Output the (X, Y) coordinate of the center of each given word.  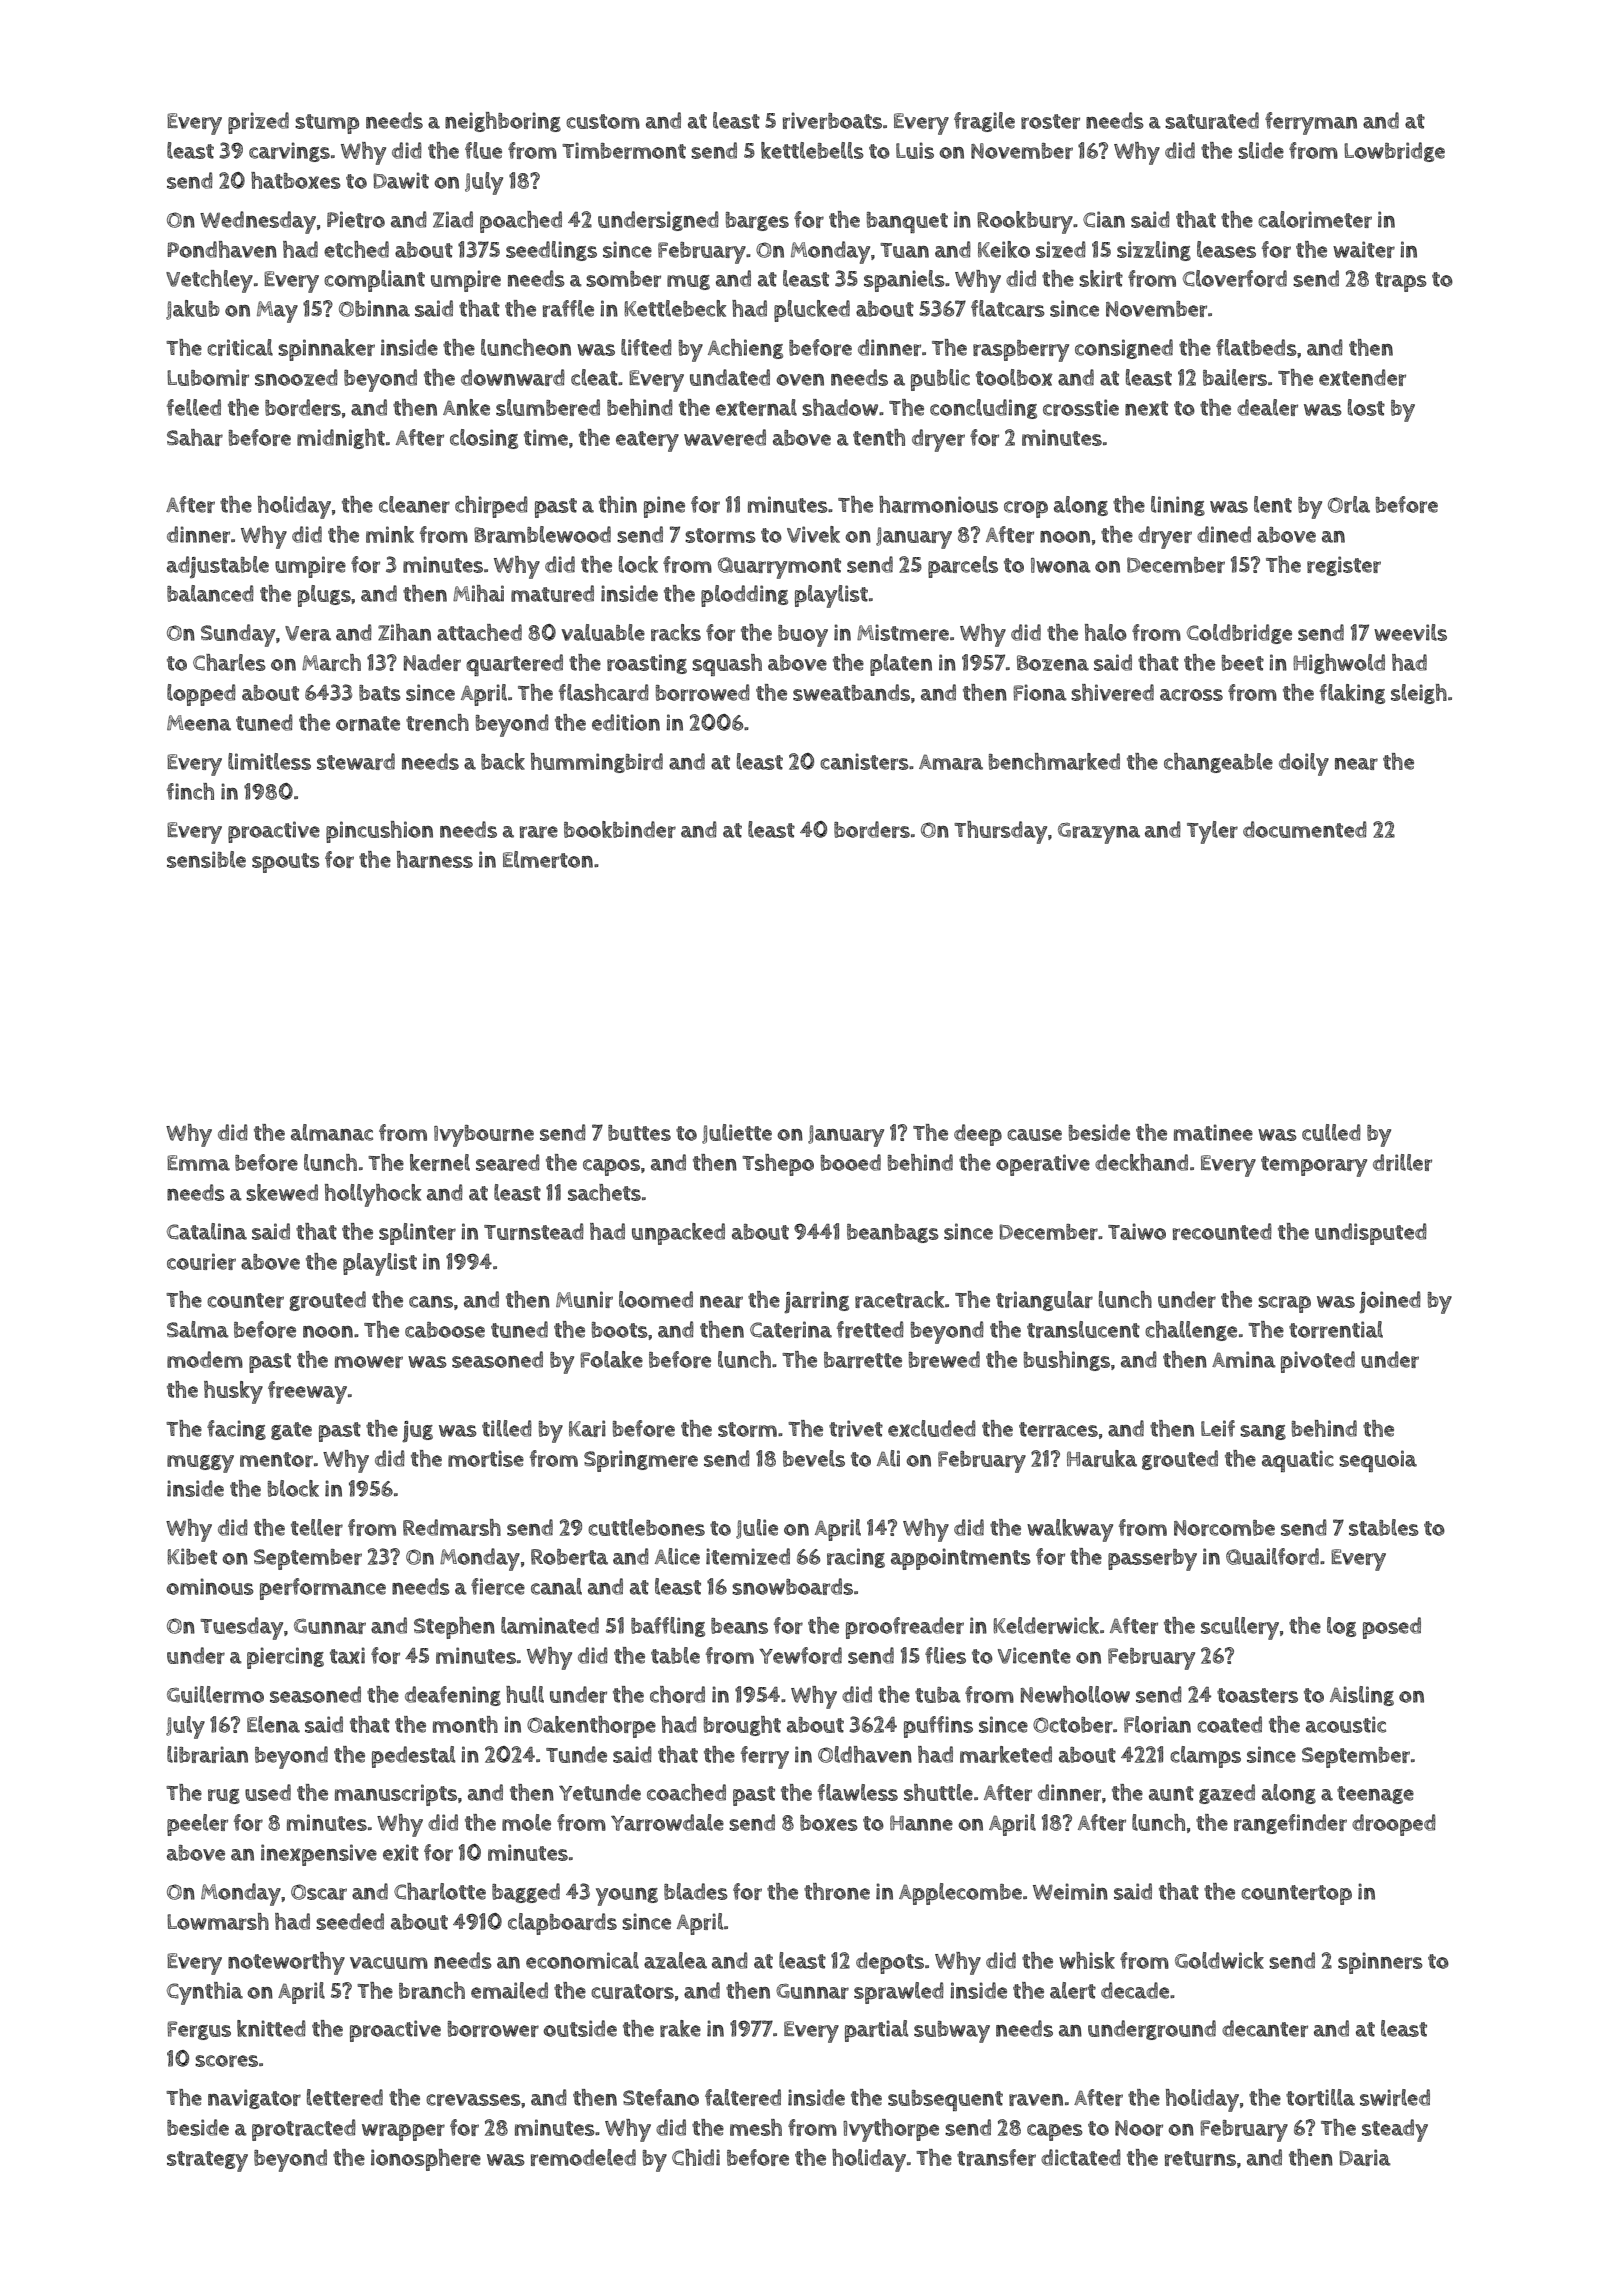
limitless (269, 761)
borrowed (703, 692)
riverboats (832, 120)
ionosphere (426, 2160)
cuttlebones (646, 1527)
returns (1200, 2158)
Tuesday (241, 1628)
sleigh (1419, 694)
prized (258, 123)
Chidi (696, 2157)
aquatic (1298, 1461)
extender (1362, 377)
